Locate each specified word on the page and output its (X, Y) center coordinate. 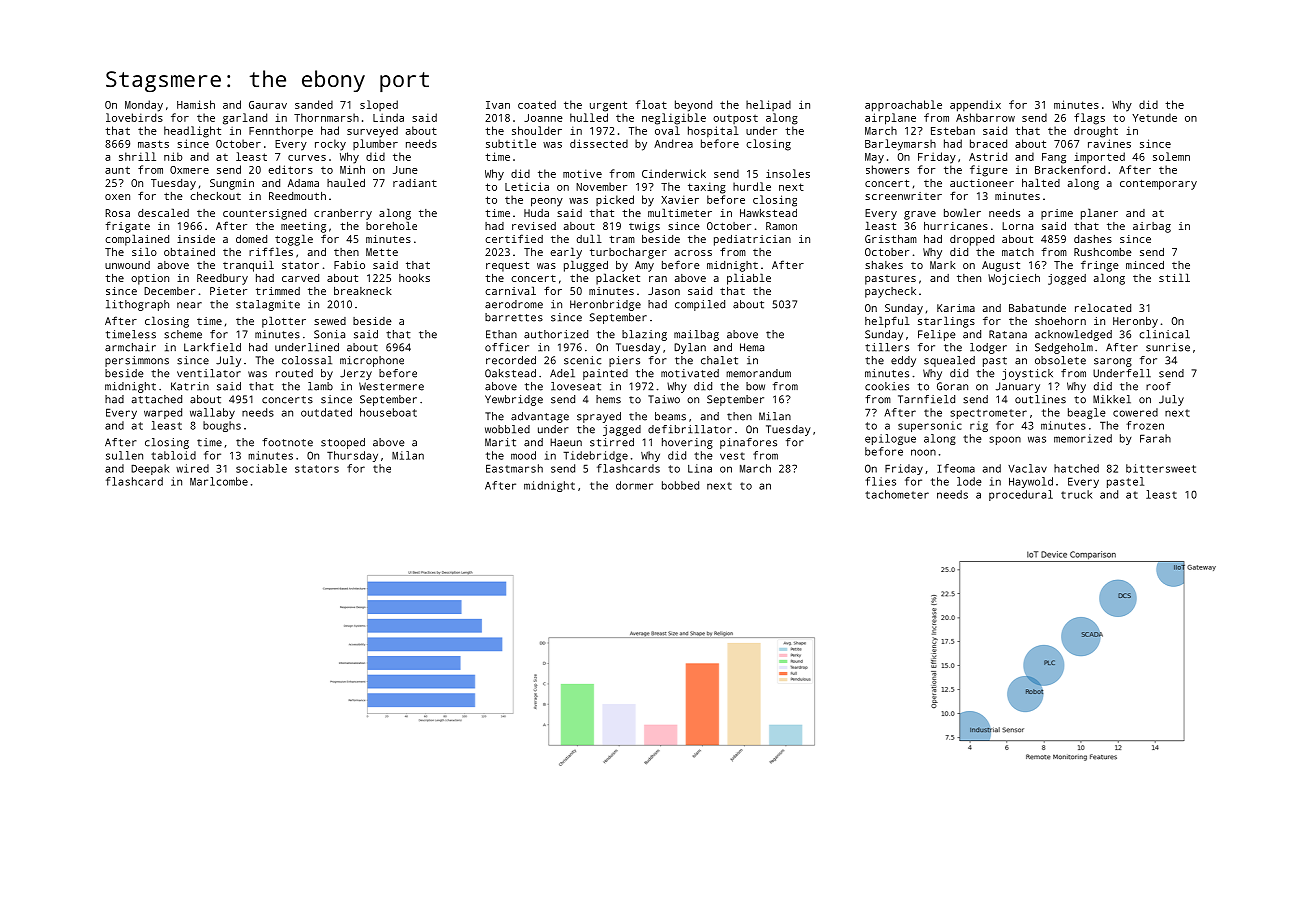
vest (732, 456)
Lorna (1017, 226)
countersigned (264, 214)
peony (547, 202)
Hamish (196, 104)
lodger (988, 348)
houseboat (388, 412)
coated (537, 104)
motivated (690, 373)
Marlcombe (219, 481)
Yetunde (1154, 117)
